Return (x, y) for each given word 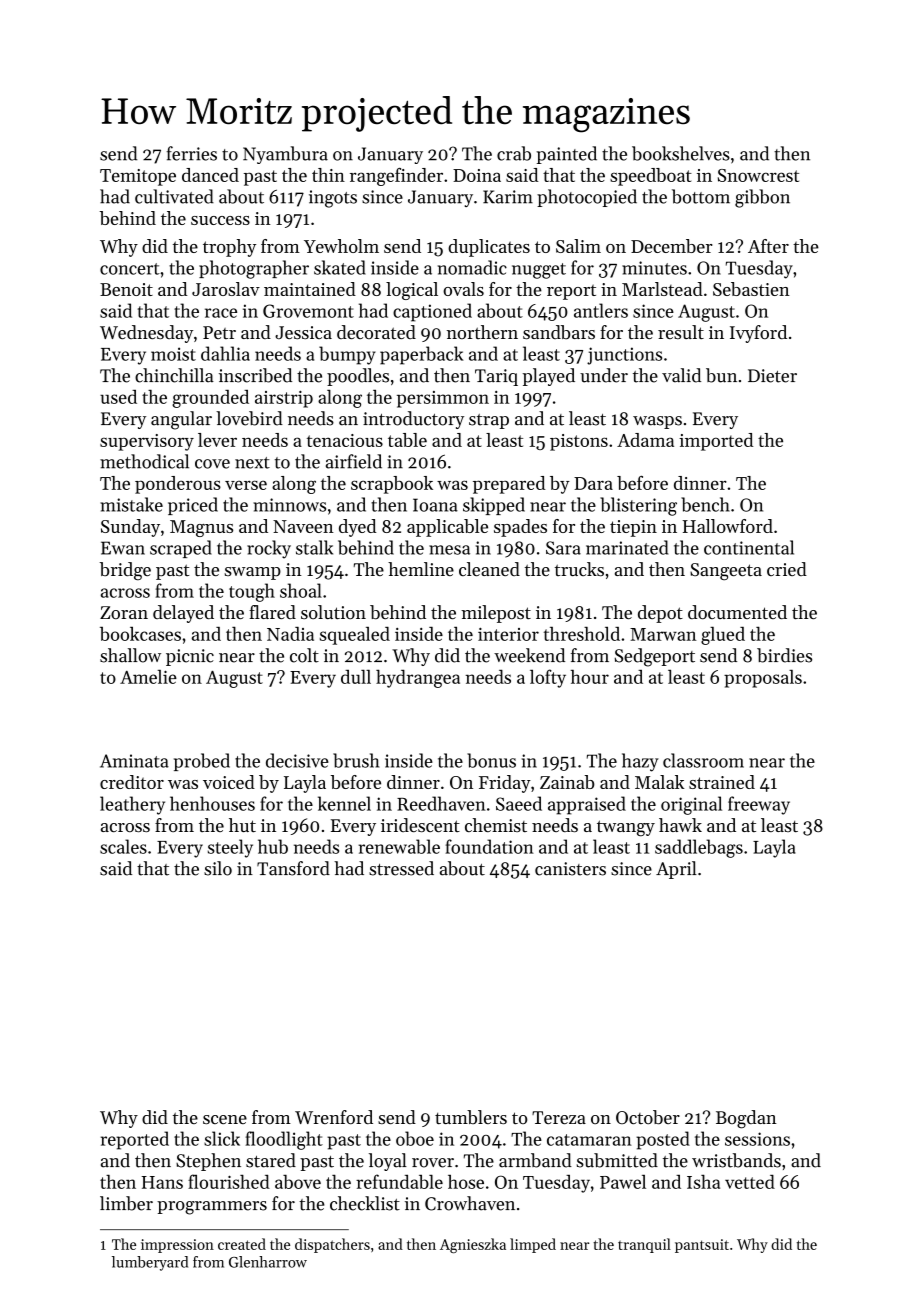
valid (681, 375)
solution (333, 612)
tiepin (633, 528)
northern (482, 332)
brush (356, 760)
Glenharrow (268, 1262)
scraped (181, 549)
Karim (508, 197)
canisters (570, 869)
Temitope (138, 177)
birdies (784, 655)
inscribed (255, 375)
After (768, 246)
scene (225, 1119)
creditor (132, 782)
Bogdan (746, 1119)
